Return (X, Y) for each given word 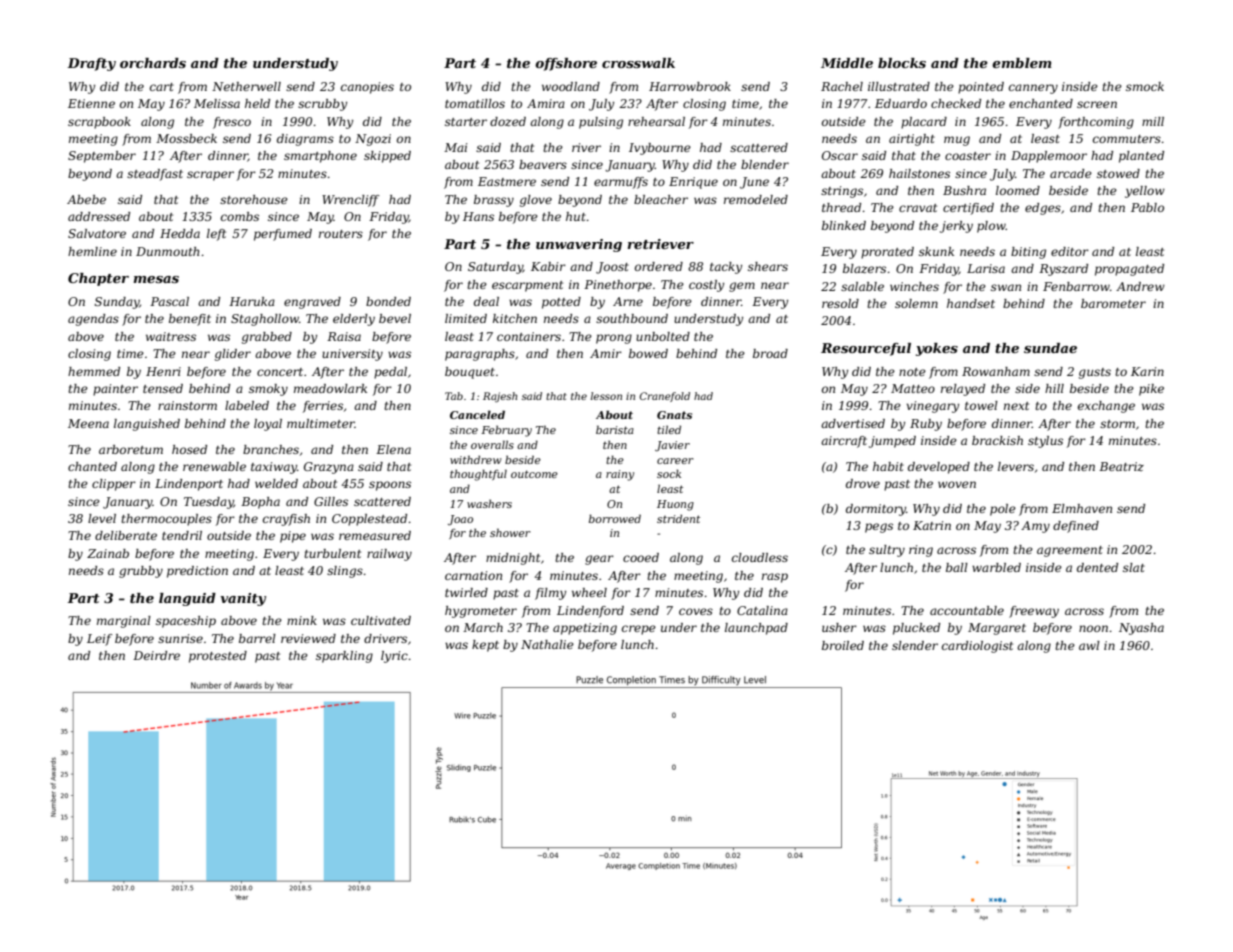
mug (957, 141)
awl (1089, 645)
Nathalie (547, 644)
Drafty (91, 64)
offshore (566, 64)
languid (187, 599)
